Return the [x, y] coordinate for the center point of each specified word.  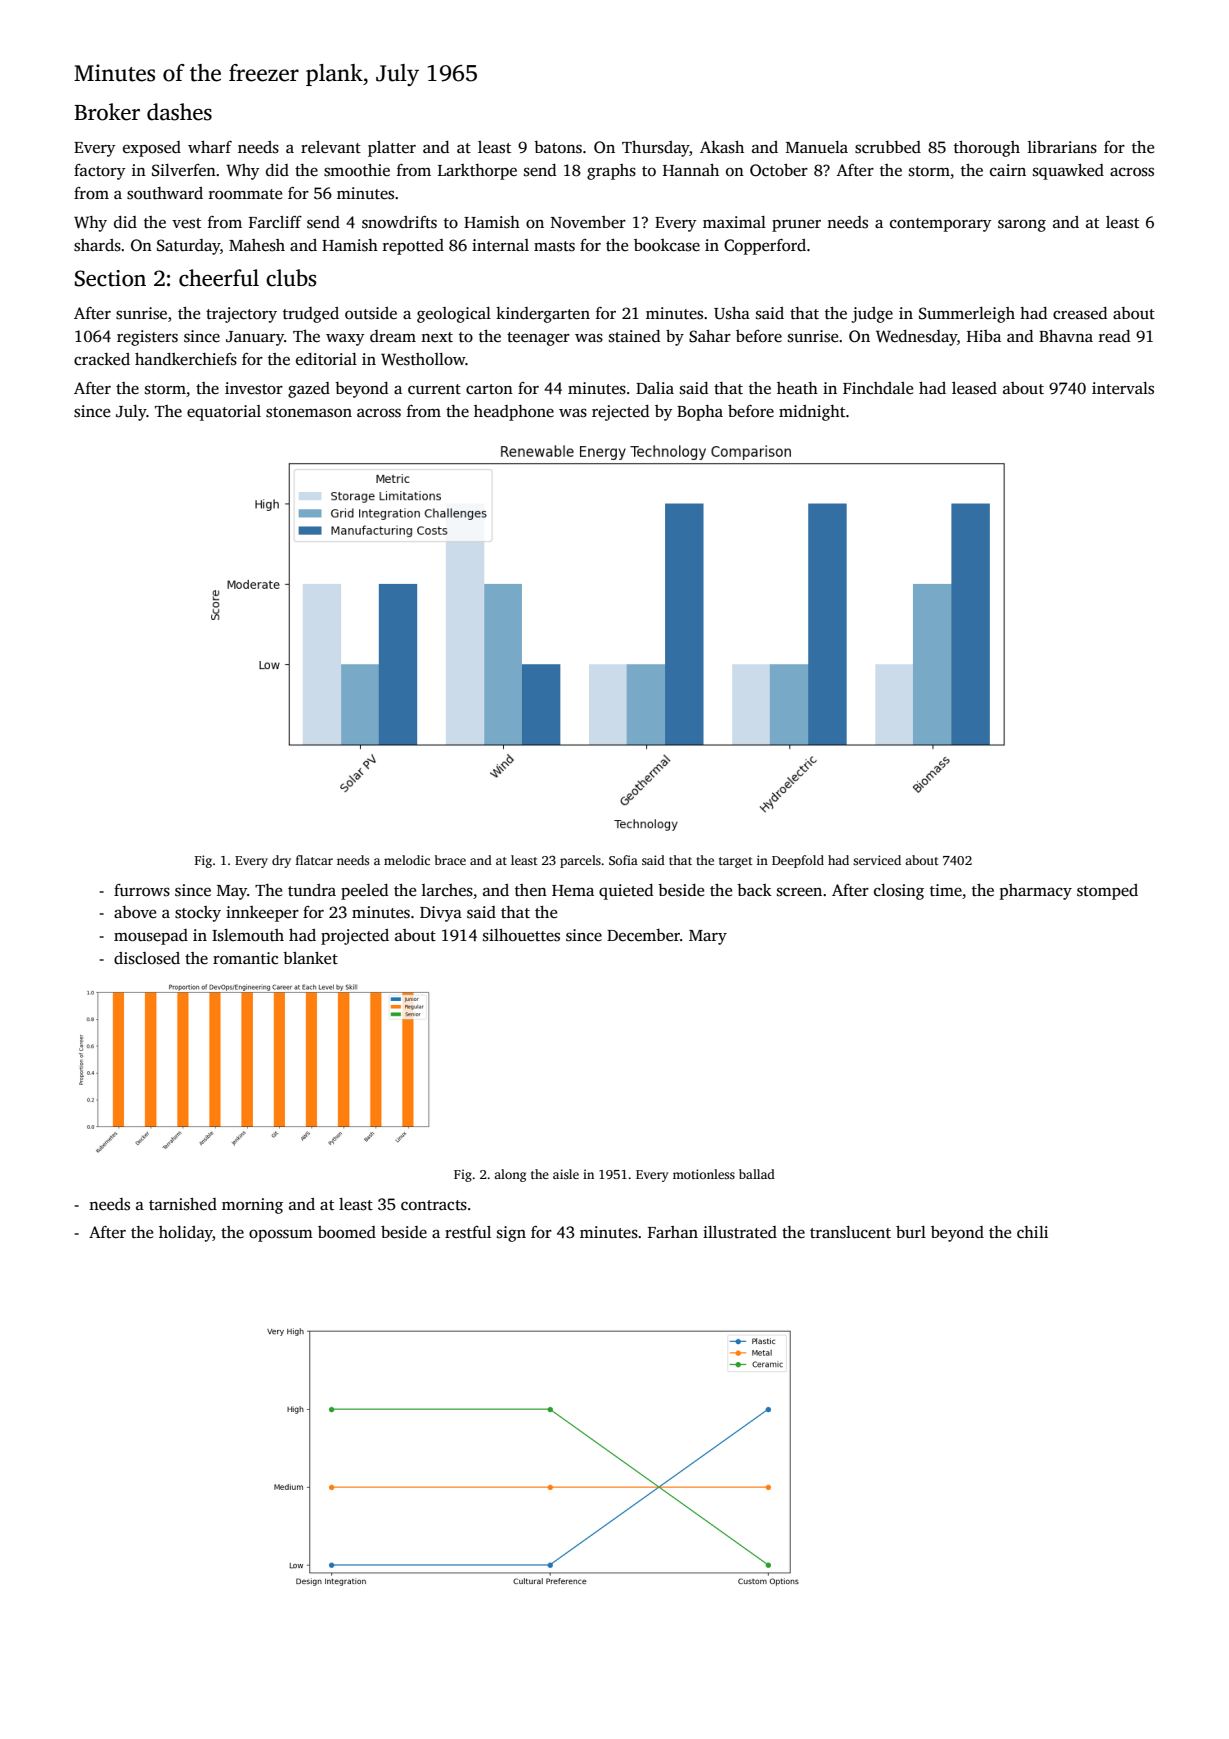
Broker [107, 112]
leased [974, 388]
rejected [620, 413]
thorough [987, 149]
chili [1032, 1232]
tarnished [183, 1204]
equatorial [224, 413]
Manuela [817, 147]
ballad [757, 1174]
